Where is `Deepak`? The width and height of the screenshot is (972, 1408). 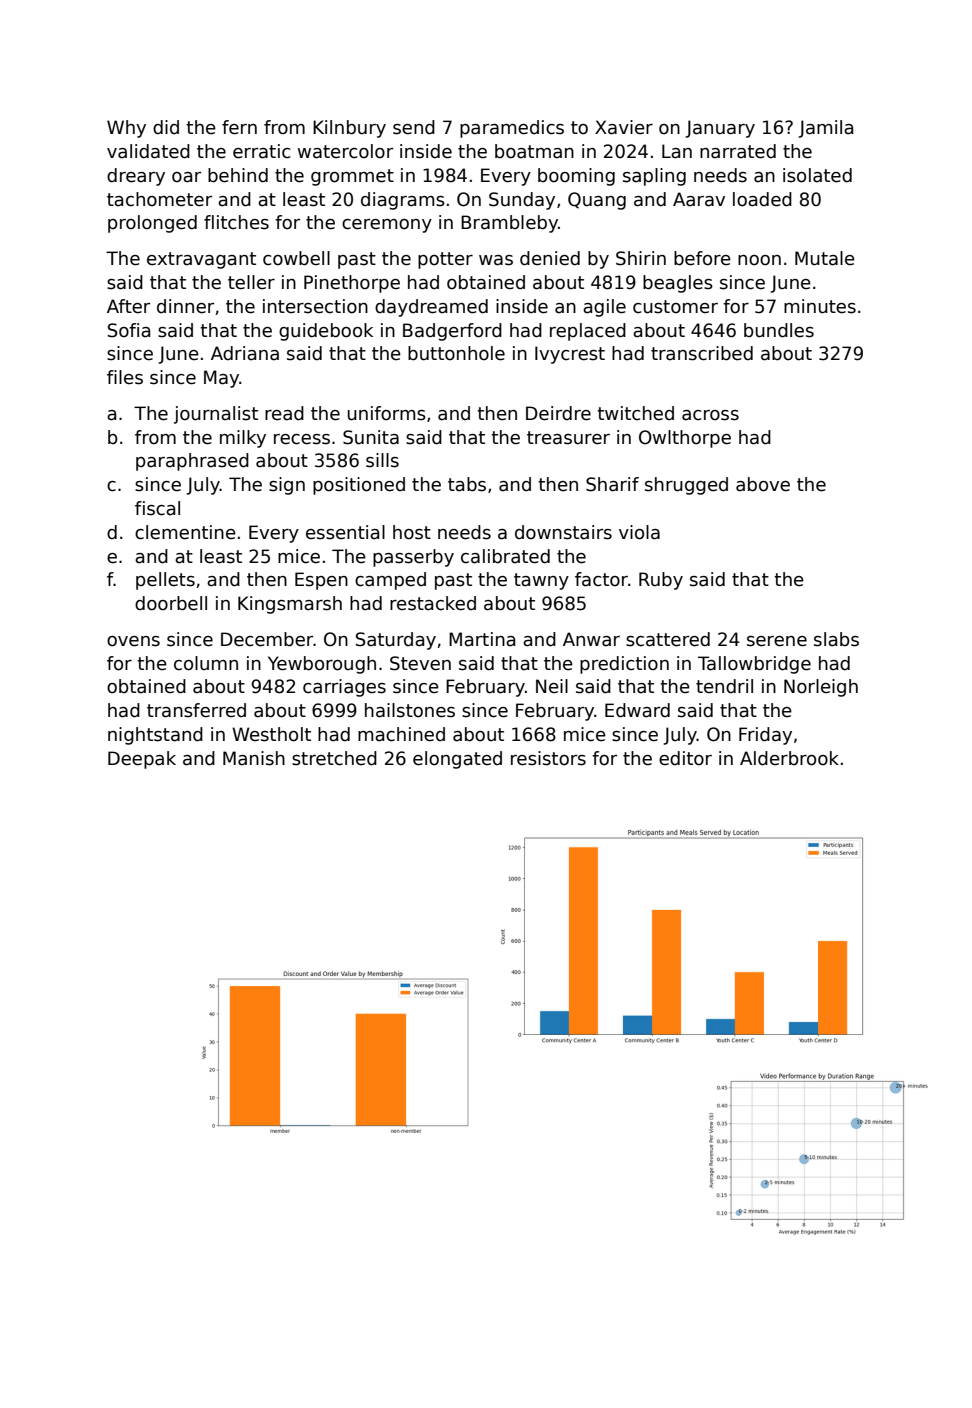 Deepak is located at coordinates (142, 760).
